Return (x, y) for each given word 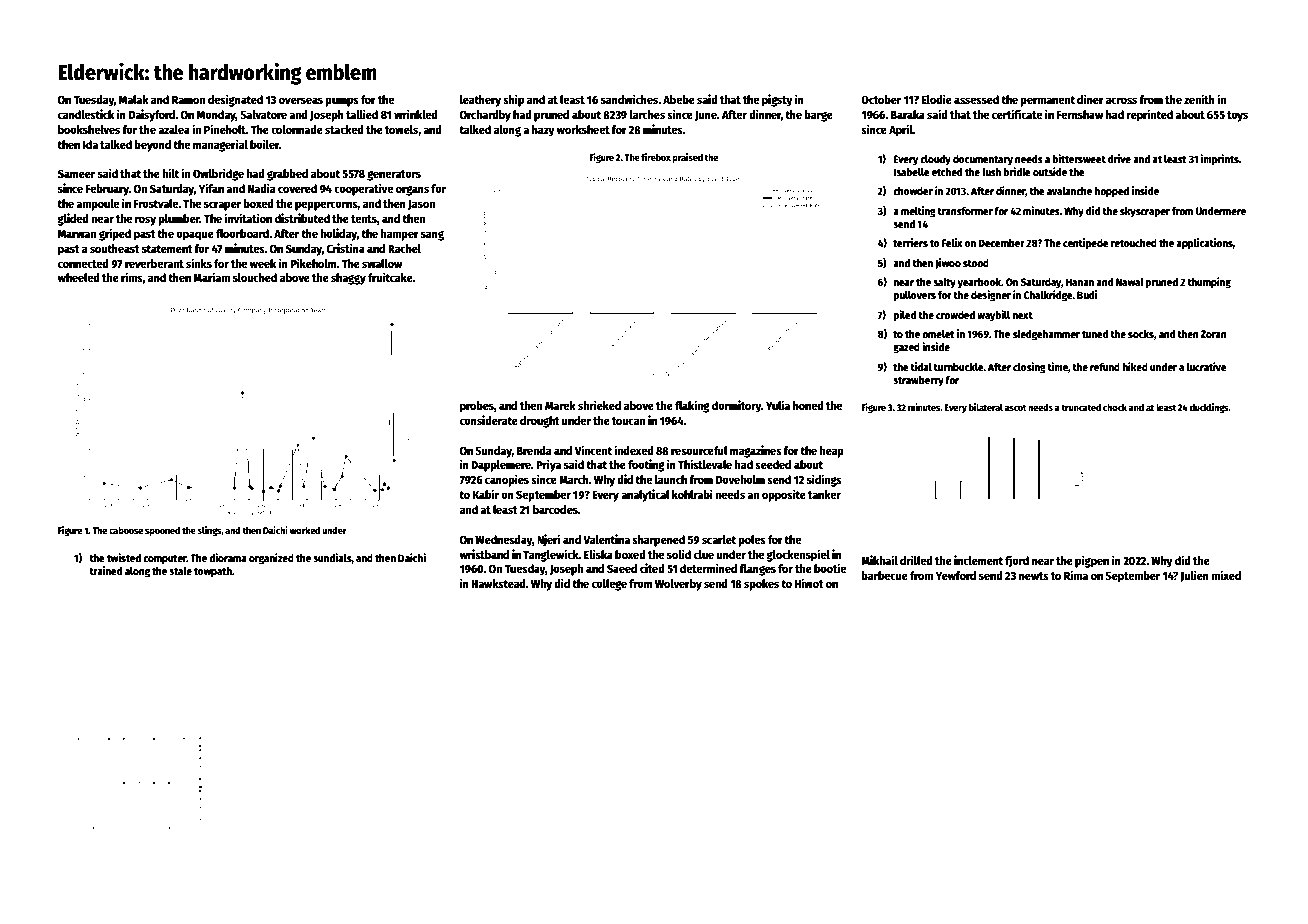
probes (477, 407)
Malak (134, 99)
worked (304, 530)
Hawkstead (498, 583)
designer (991, 296)
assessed (976, 99)
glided (73, 219)
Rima (1076, 575)
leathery (480, 101)
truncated (1081, 407)
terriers (910, 242)
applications (1204, 244)
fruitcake (390, 277)
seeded (773, 464)
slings (209, 531)
